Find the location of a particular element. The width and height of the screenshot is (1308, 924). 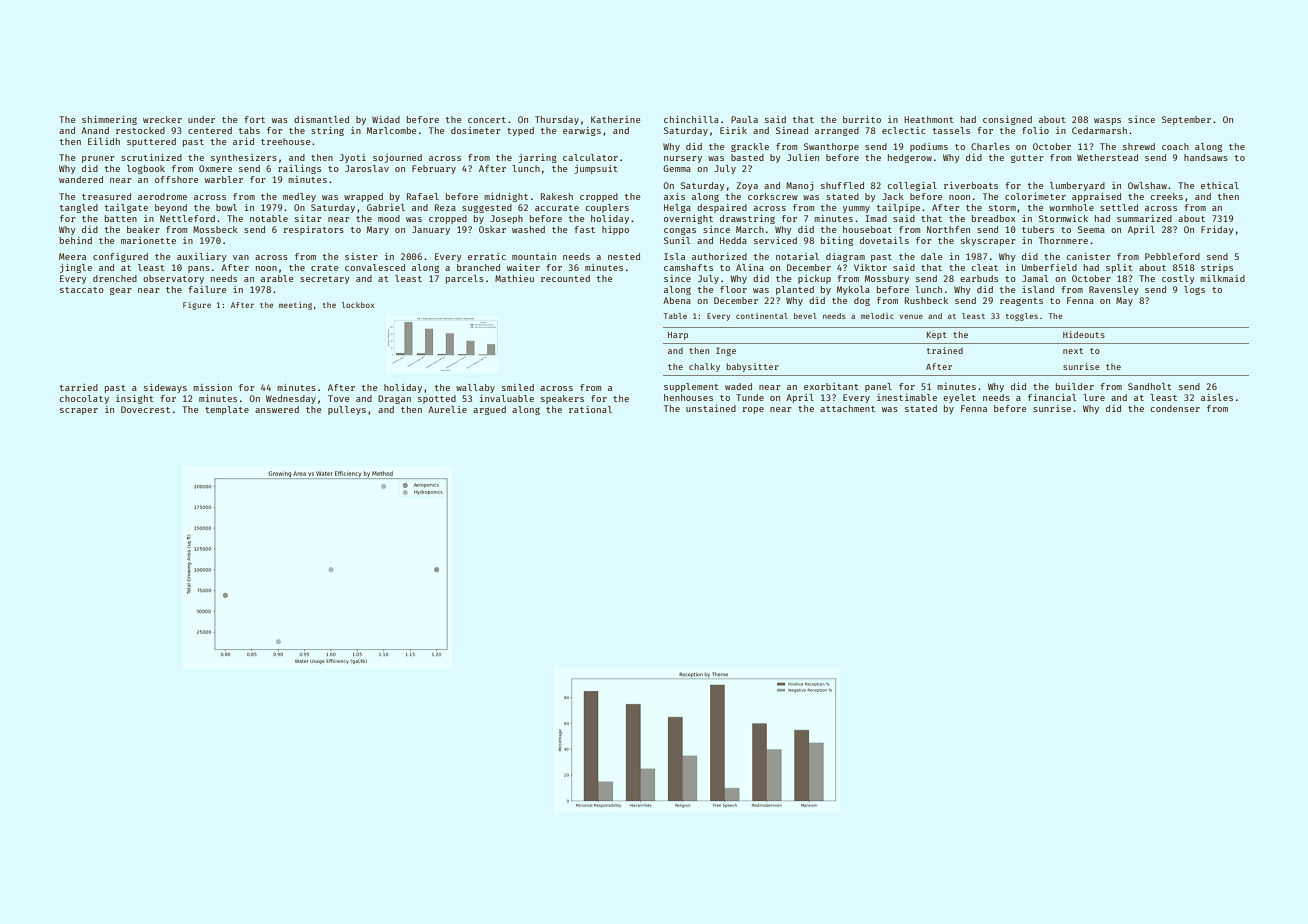

settled is located at coordinates (1119, 207).
